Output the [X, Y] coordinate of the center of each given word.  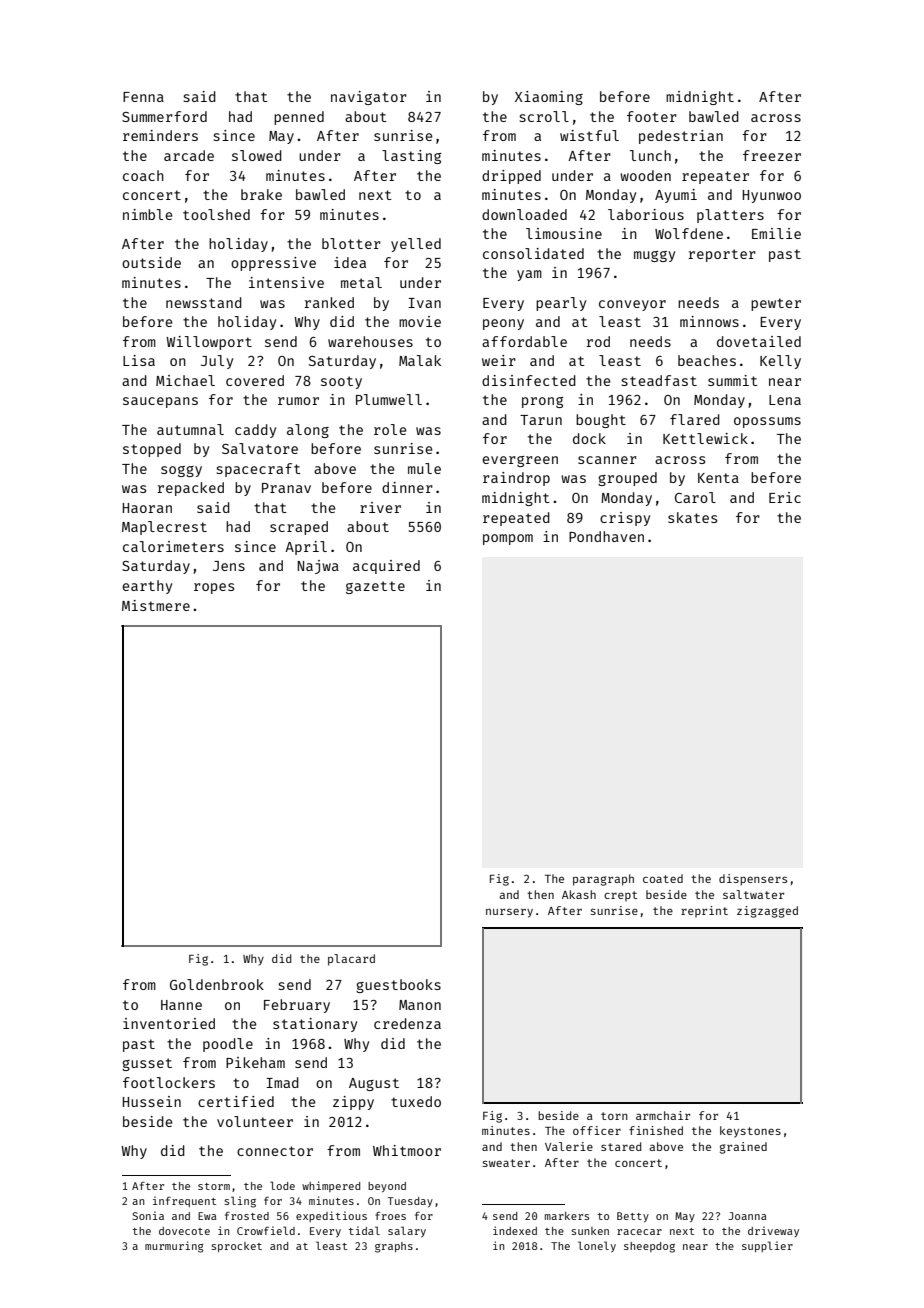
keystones [750, 1132]
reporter [722, 255]
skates [692, 517]
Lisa [139, 360]
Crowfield [266, 1230]
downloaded [524, 214]
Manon [420, 1005]
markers [567, 1216]
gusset [147, 1064]
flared [695, 419]
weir [499, 360]
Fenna [143, 97]
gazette [375, 587]
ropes [214, 588]
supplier [767, 1246]
